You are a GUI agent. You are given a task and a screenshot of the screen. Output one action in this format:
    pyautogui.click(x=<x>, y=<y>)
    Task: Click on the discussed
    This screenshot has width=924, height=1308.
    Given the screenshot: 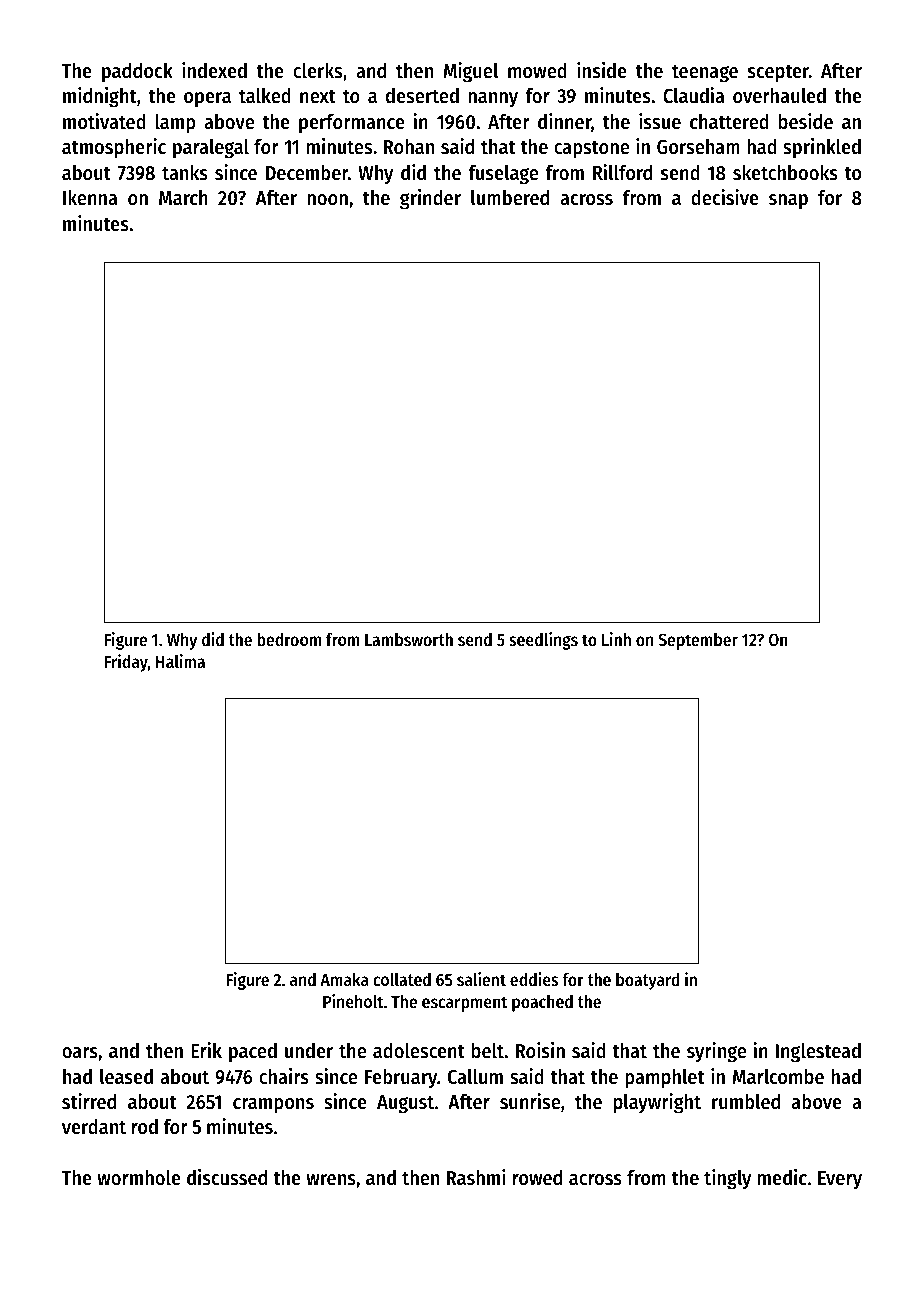 What is the action you would take?
    pyautogui.click(x=227, y=1177)
